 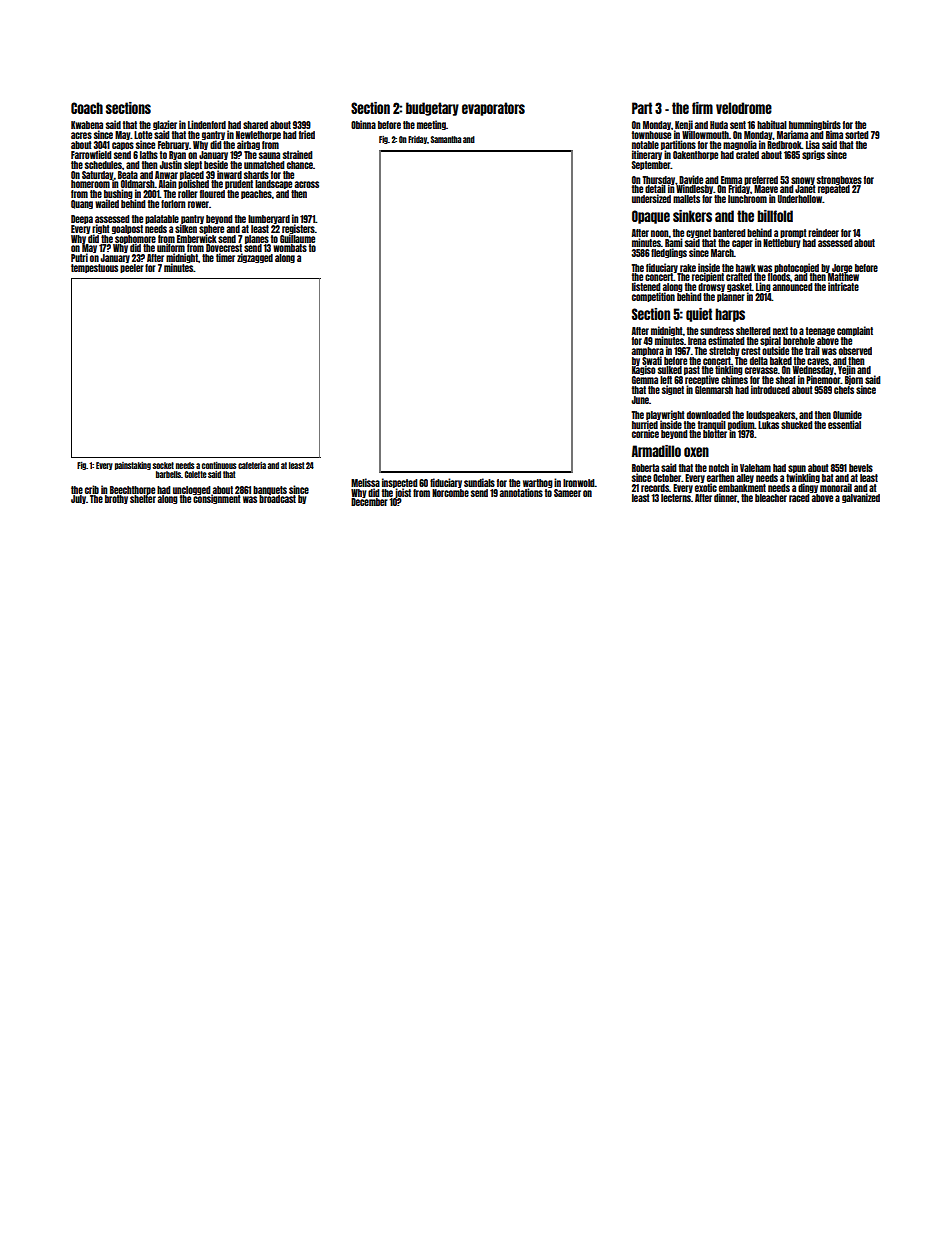 I want to click on bevels, so click(x=861, y=468).
